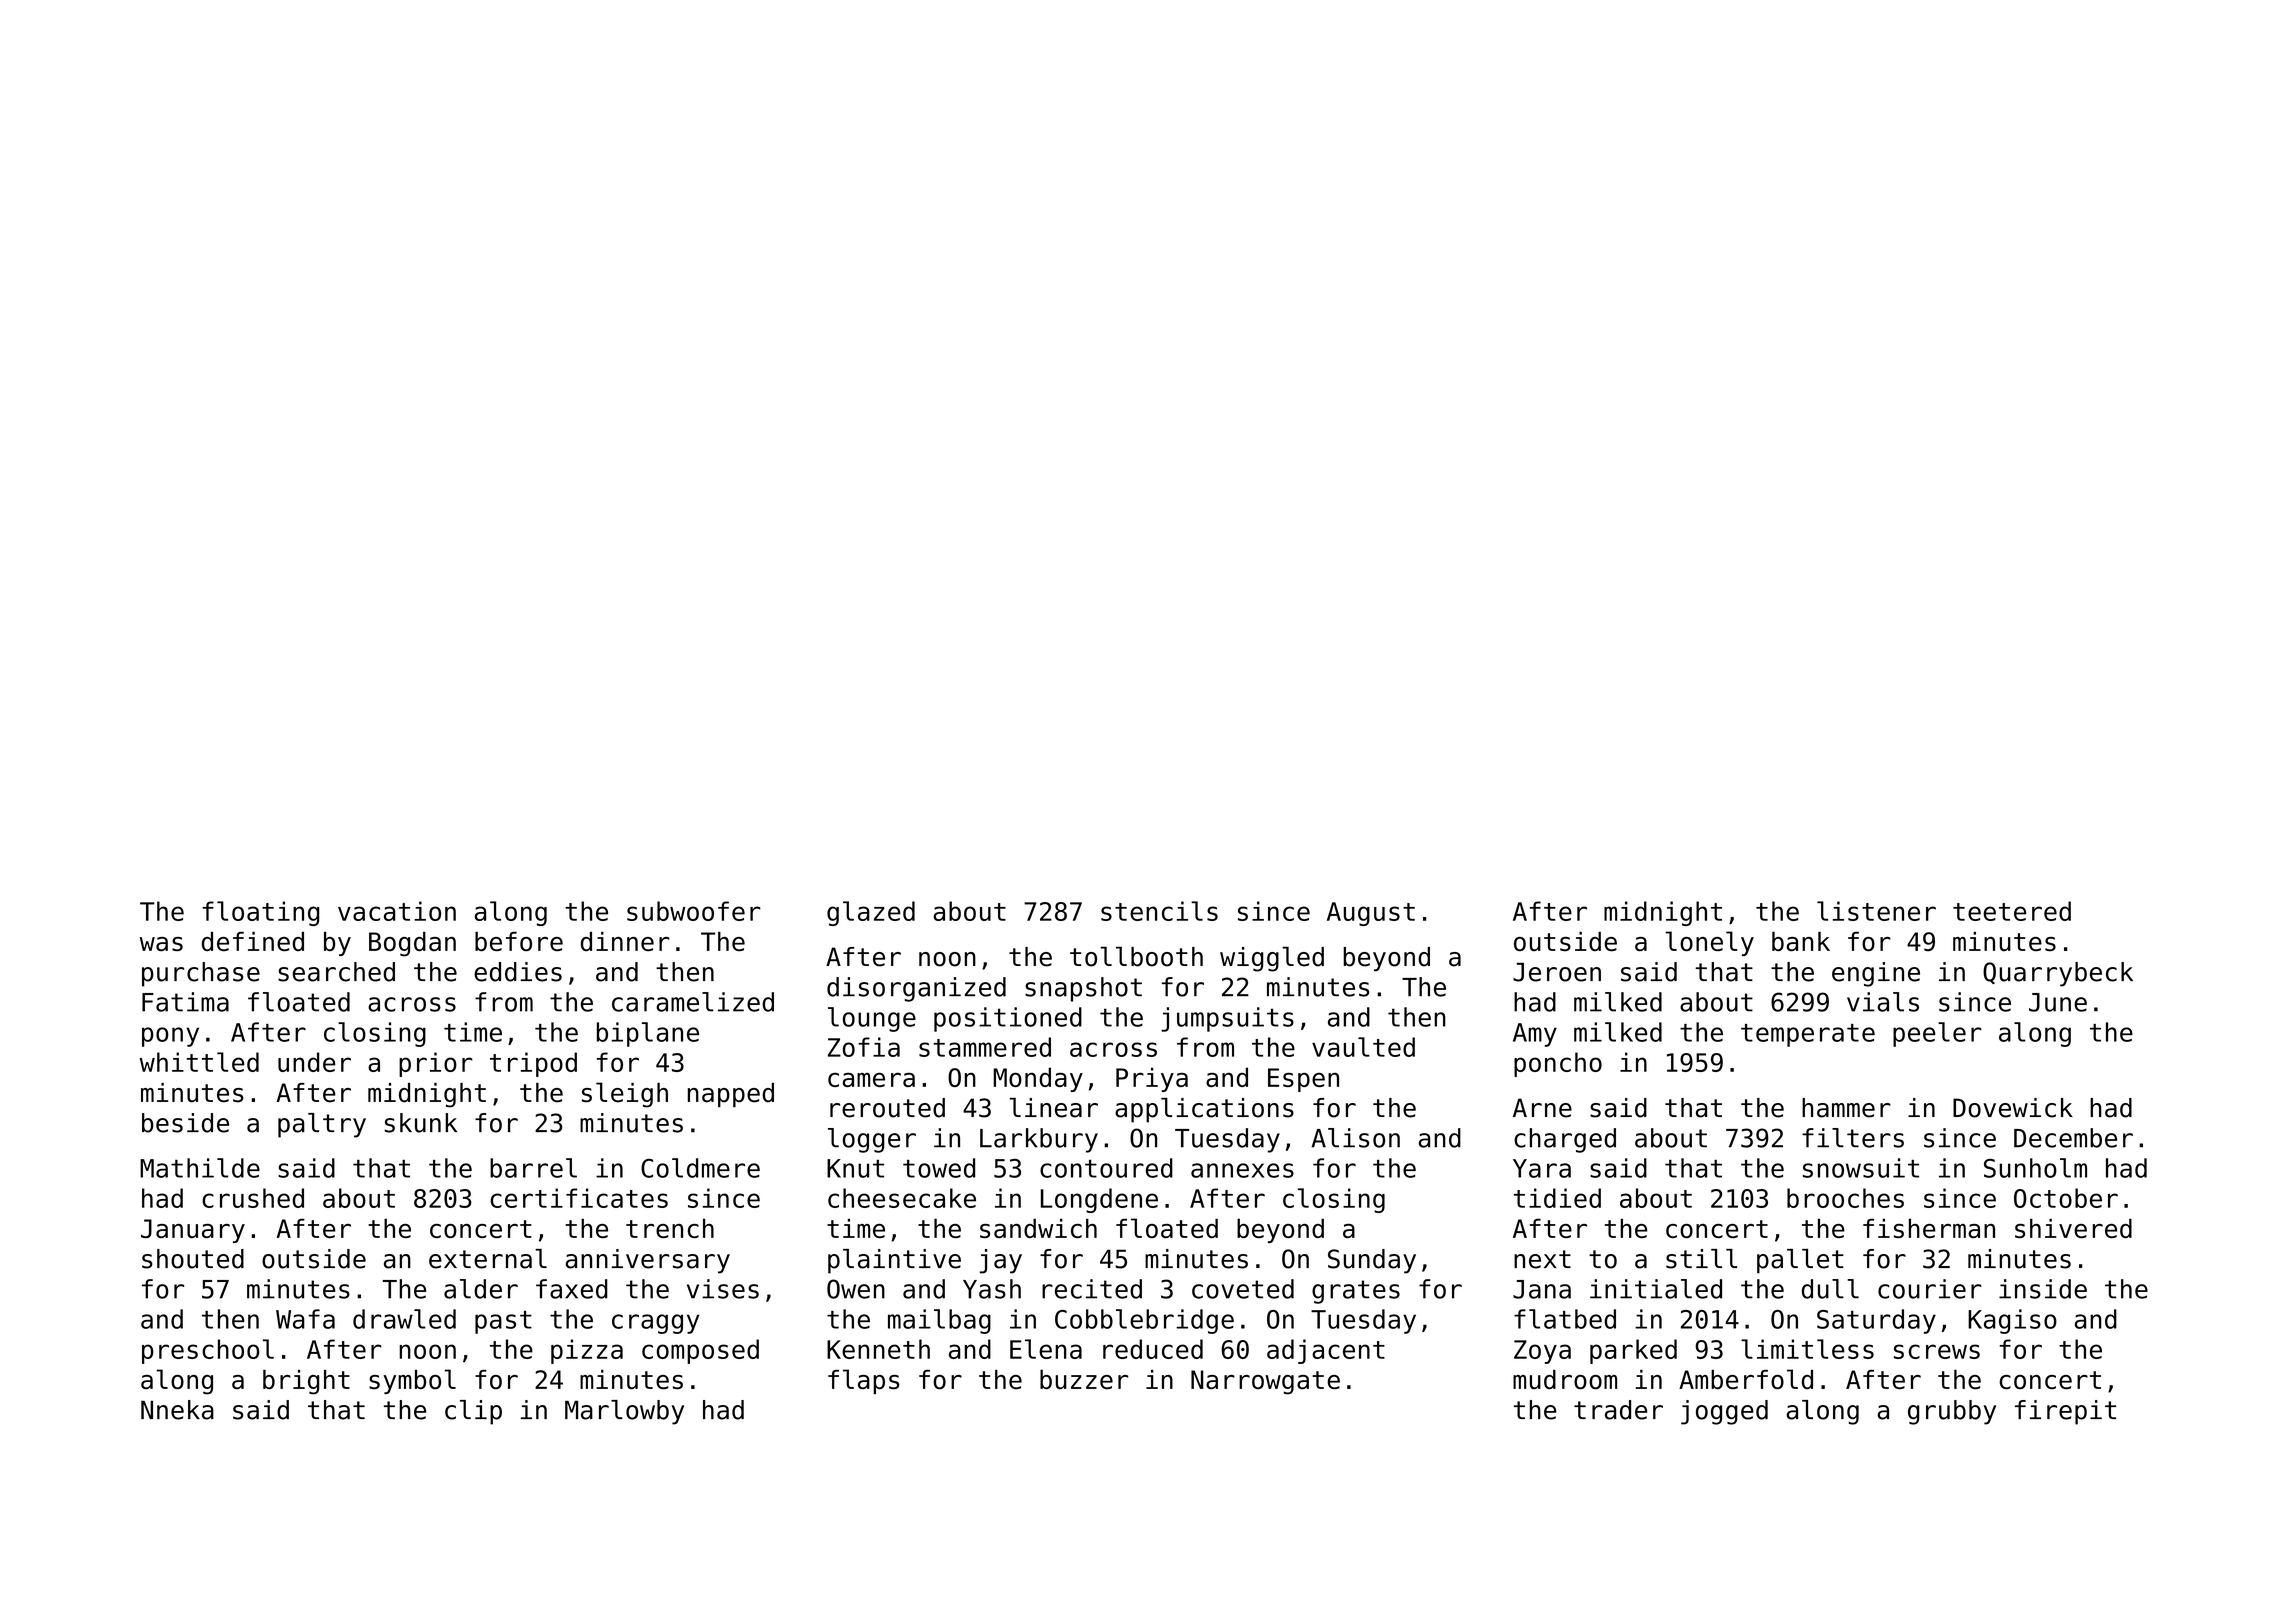  Describe the element at coordinates (694, 911) in the screenshot. I see `subwoofer` at that location.
